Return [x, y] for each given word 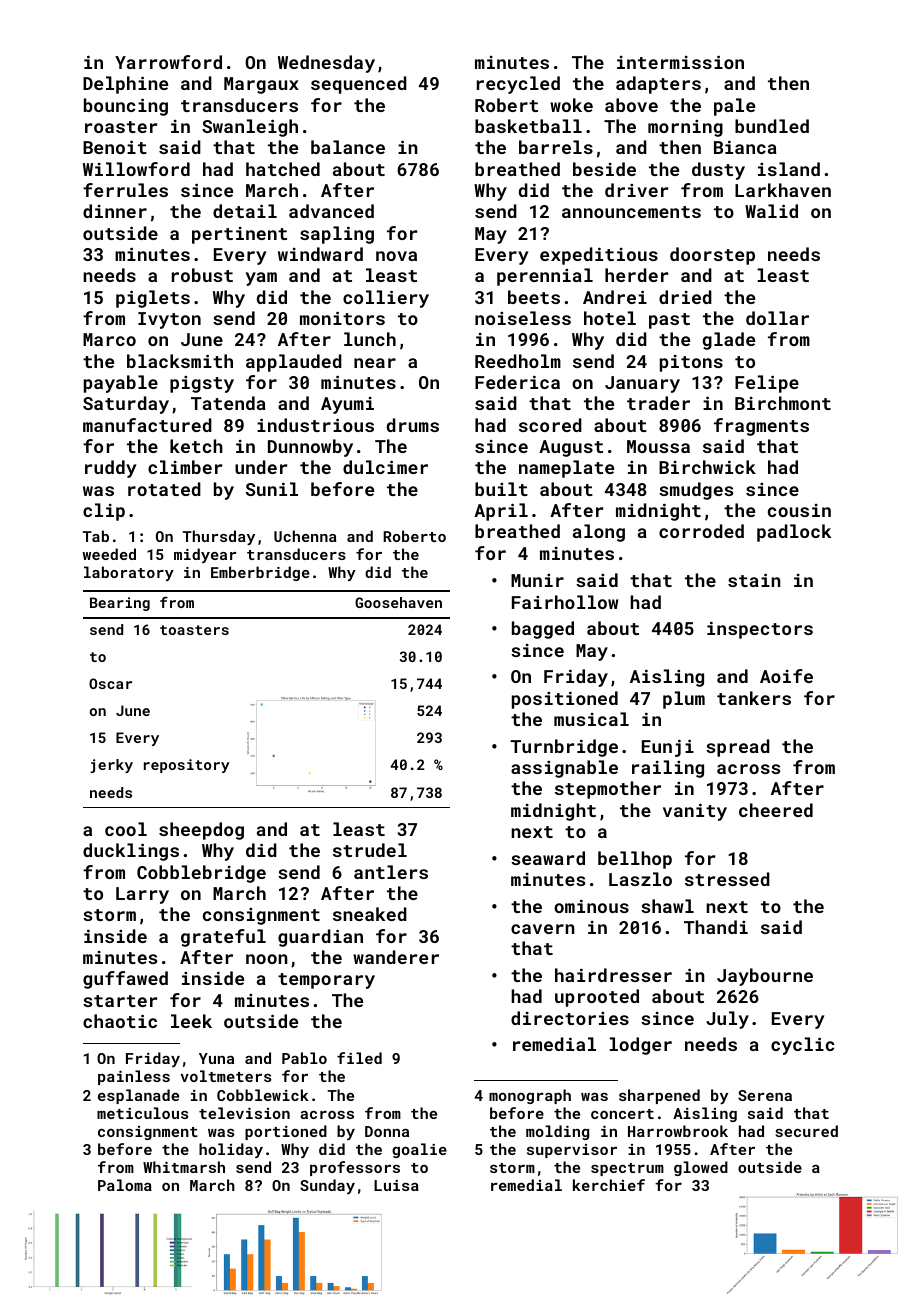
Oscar [110, 683]
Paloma [125, 1185]
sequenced [359, 85]
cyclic [802, 1046]
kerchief [609, 1185]
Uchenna [305, 536]
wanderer [396, 957]
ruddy [111, 469]
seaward [548, 858]
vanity [695, 812]
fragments [761, 427]
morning [685, 128]
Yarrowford [168, 62]
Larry [142, 895]
